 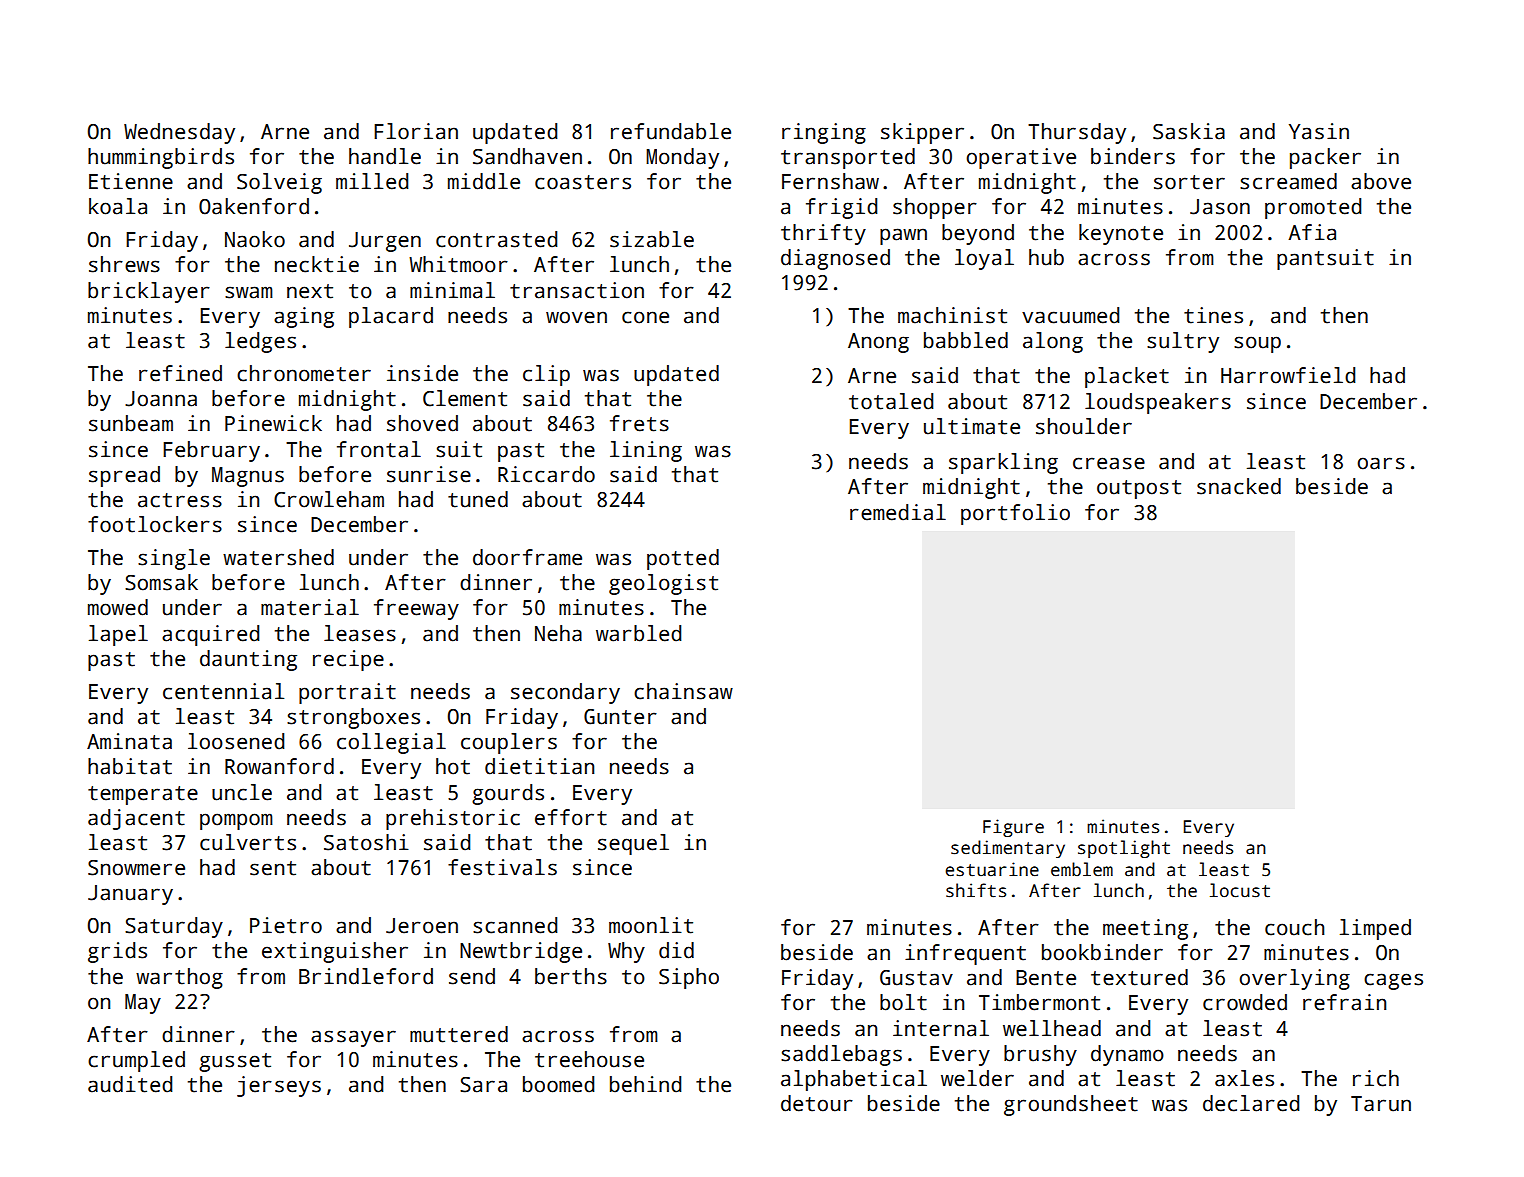 What do you see at coordinates (639, 423) in the screenshot?
I see `frets` at bounding box center [639, 423].
